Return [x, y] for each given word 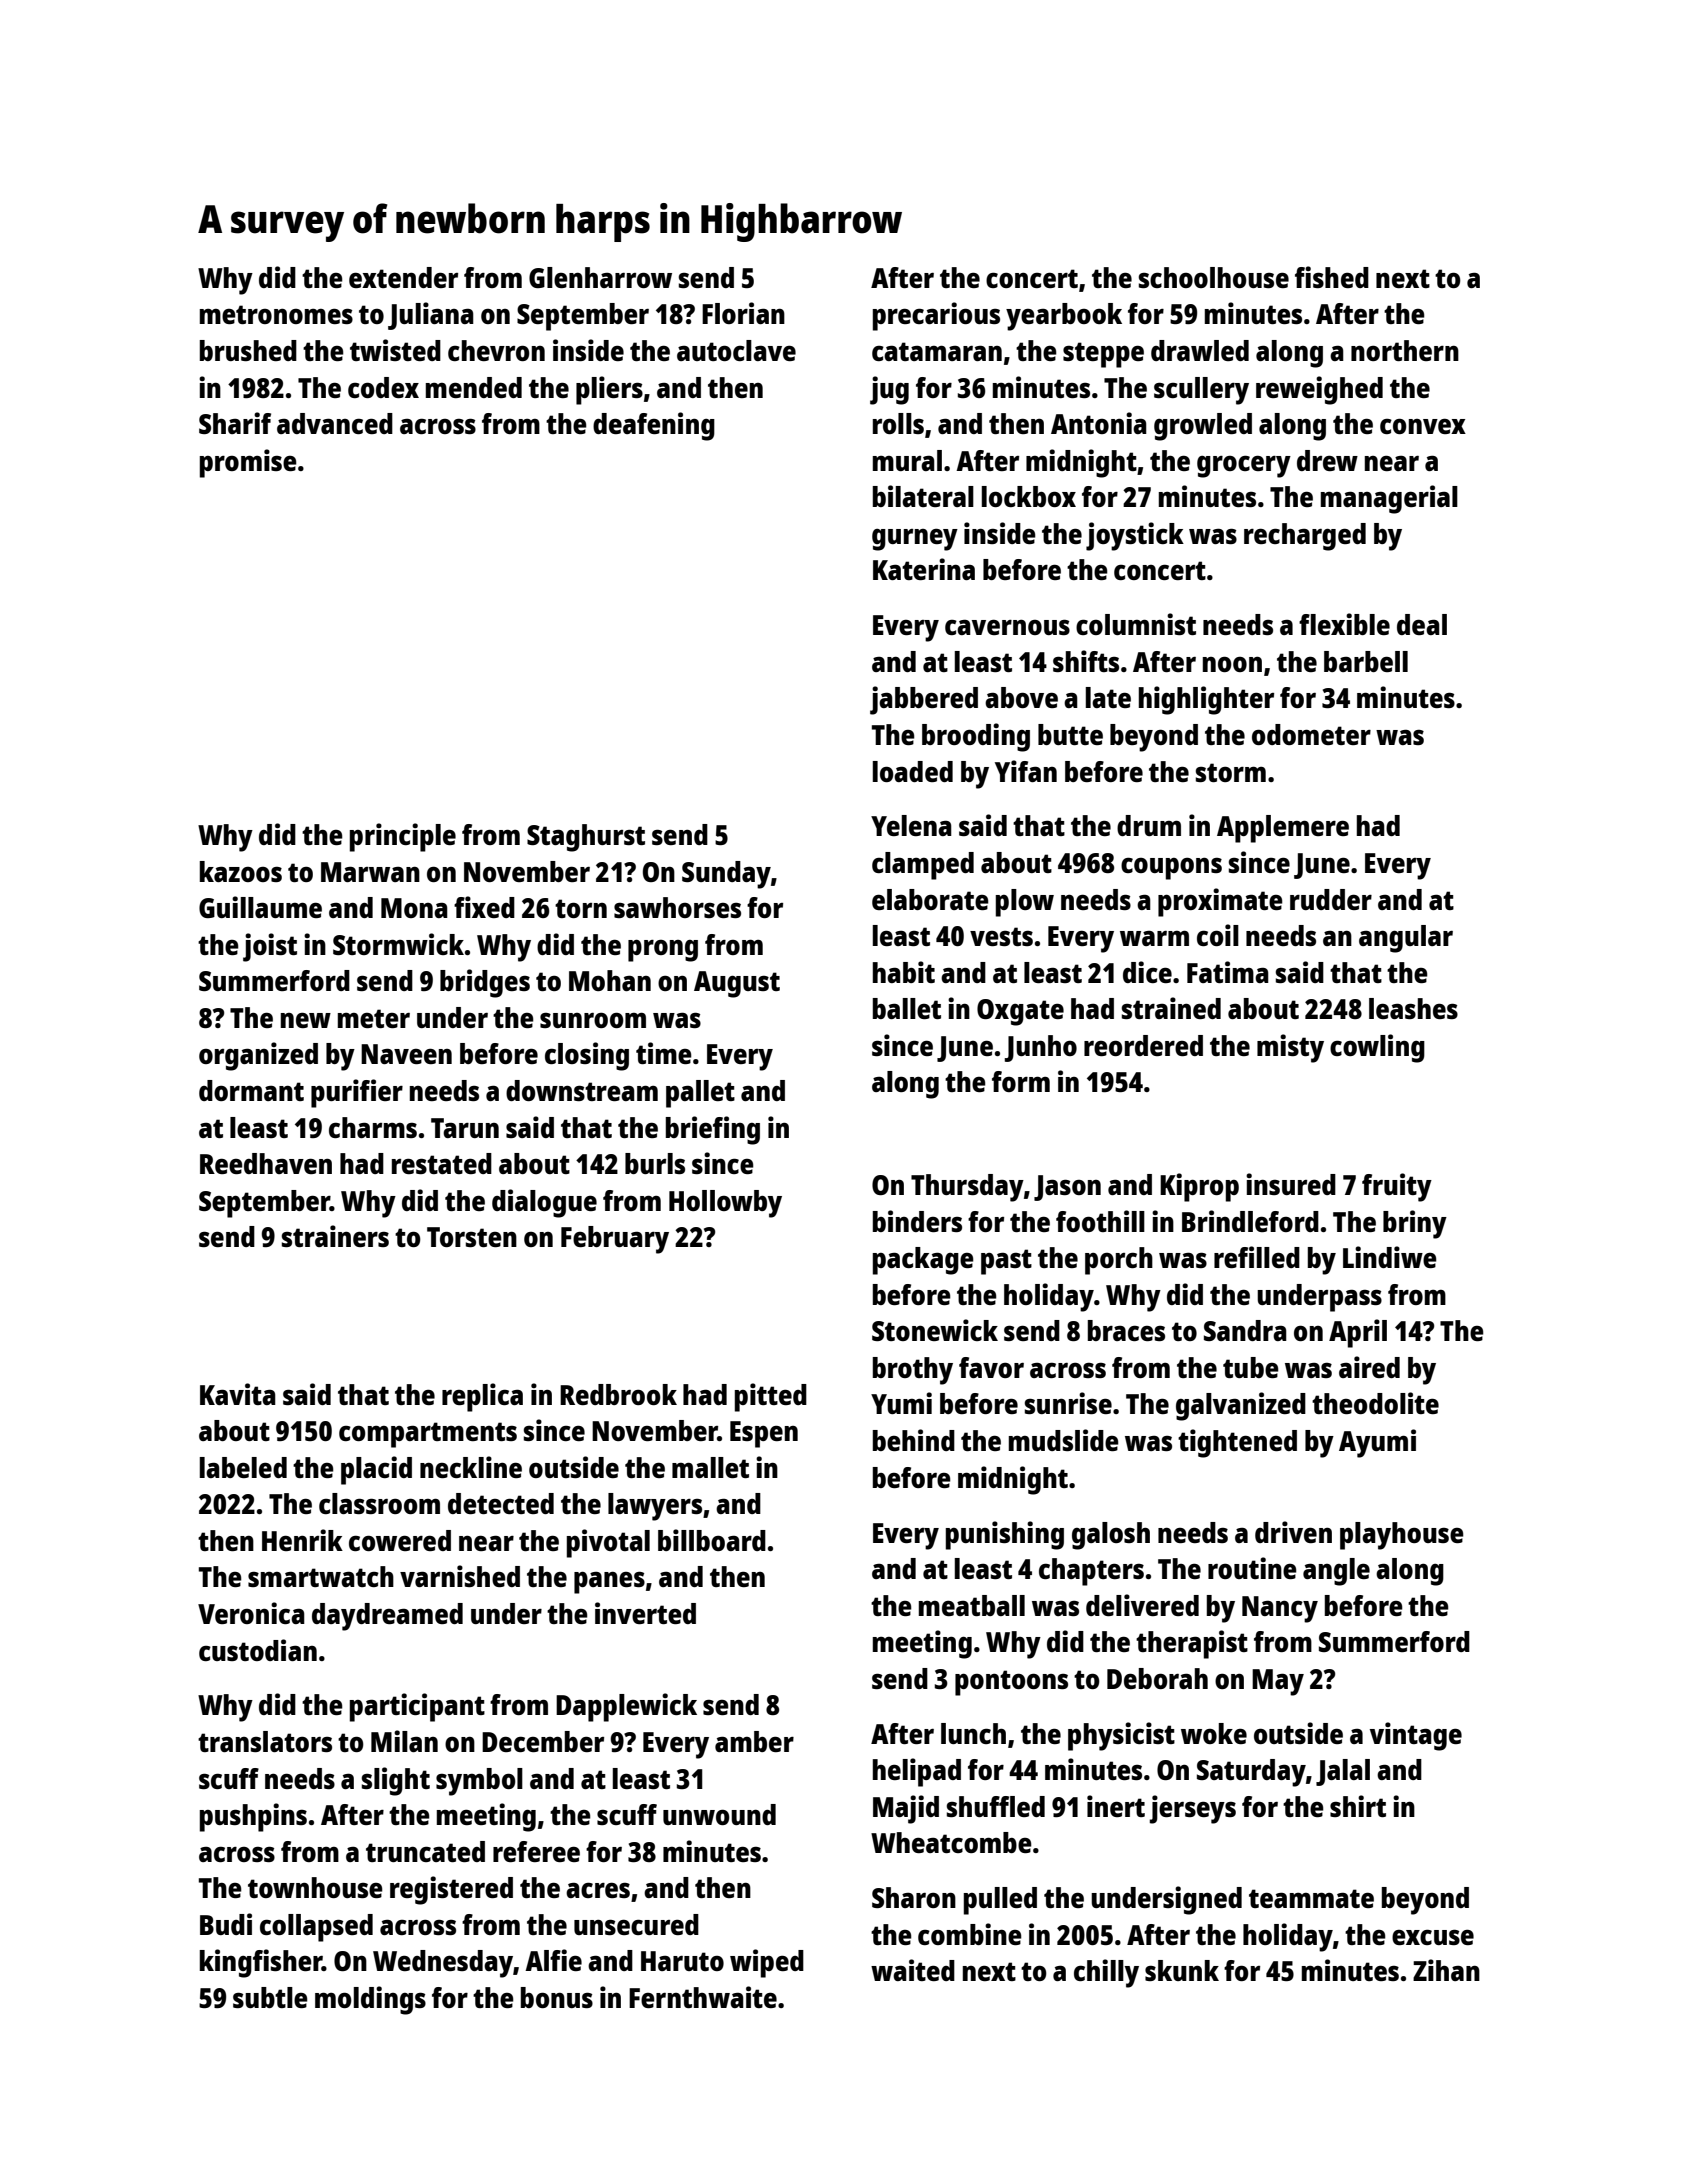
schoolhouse [1214, 277]
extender [403, 277]
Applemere [1283, 829]
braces [1126, 1330]
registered [451, 1890]
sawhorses [677, 907]
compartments [428, 1435]
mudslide [1064, 1440]
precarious [936, 316]
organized [258, 1056]
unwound [719, 1814]
